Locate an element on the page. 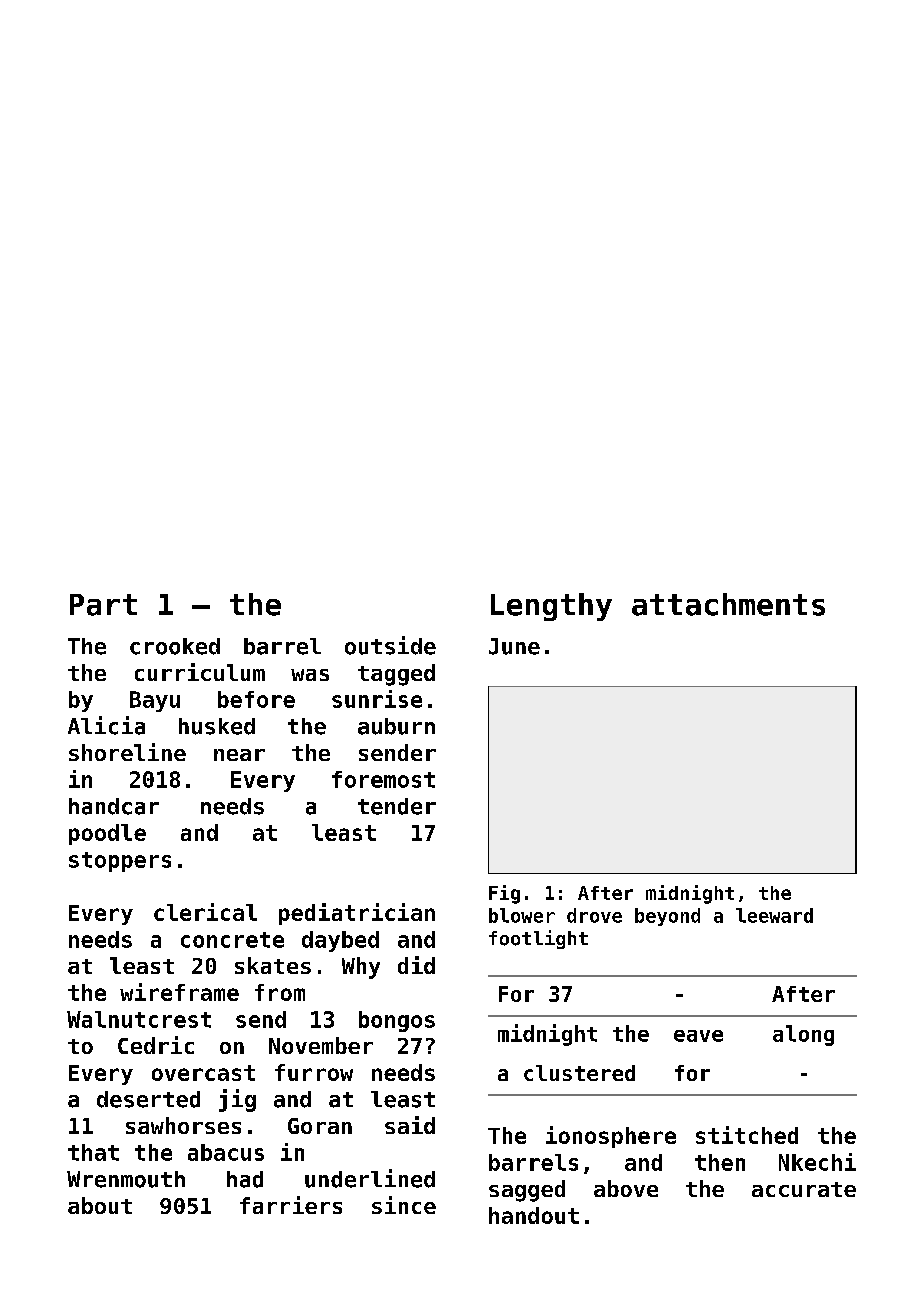 This image has height=1311, width=924. stoppers is located at coordinates (120, 862).
